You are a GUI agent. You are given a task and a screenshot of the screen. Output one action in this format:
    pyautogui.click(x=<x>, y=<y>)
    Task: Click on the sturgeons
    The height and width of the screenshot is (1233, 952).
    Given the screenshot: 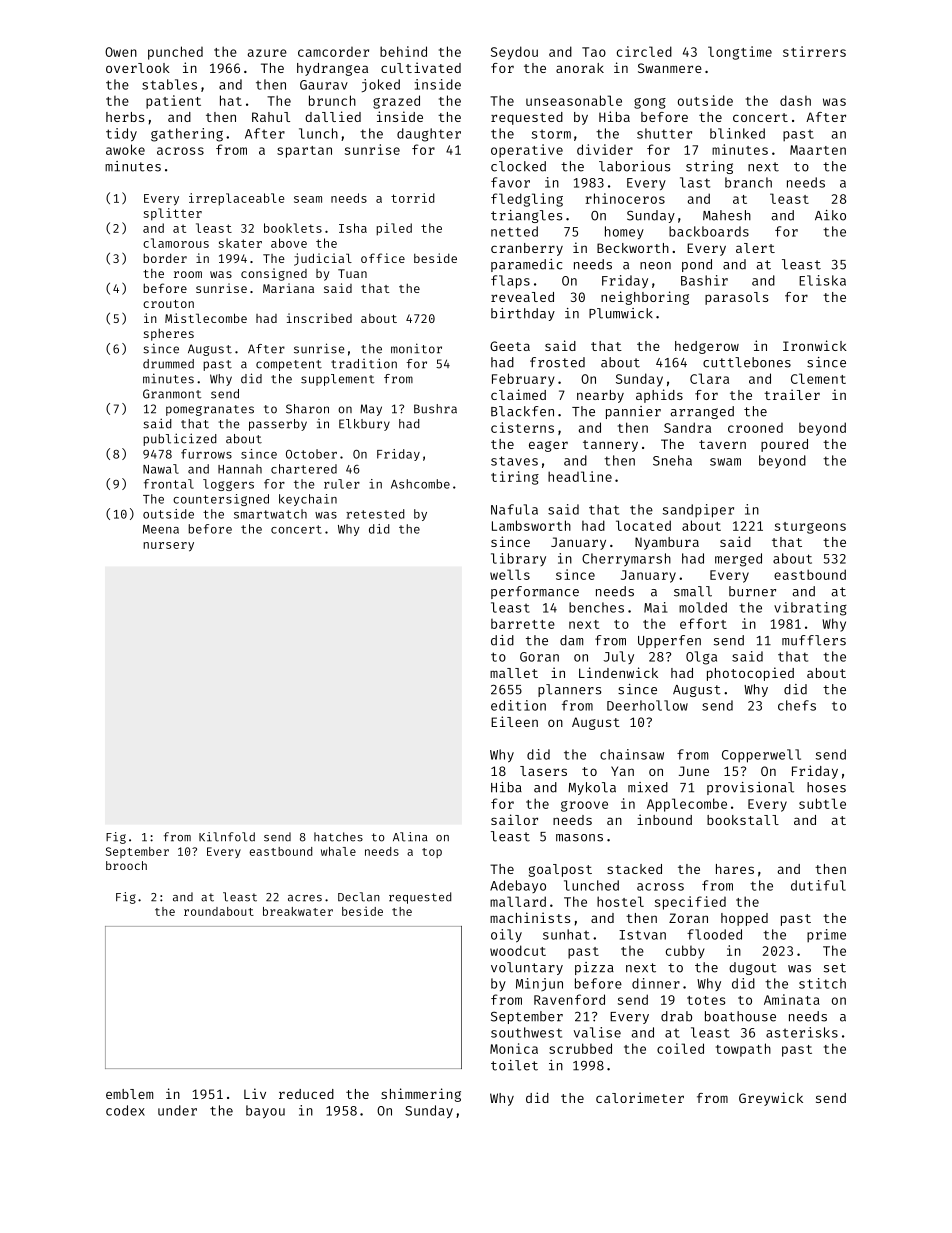 What is the action you would take?
    pyautogui.click(x=810, y=528)
